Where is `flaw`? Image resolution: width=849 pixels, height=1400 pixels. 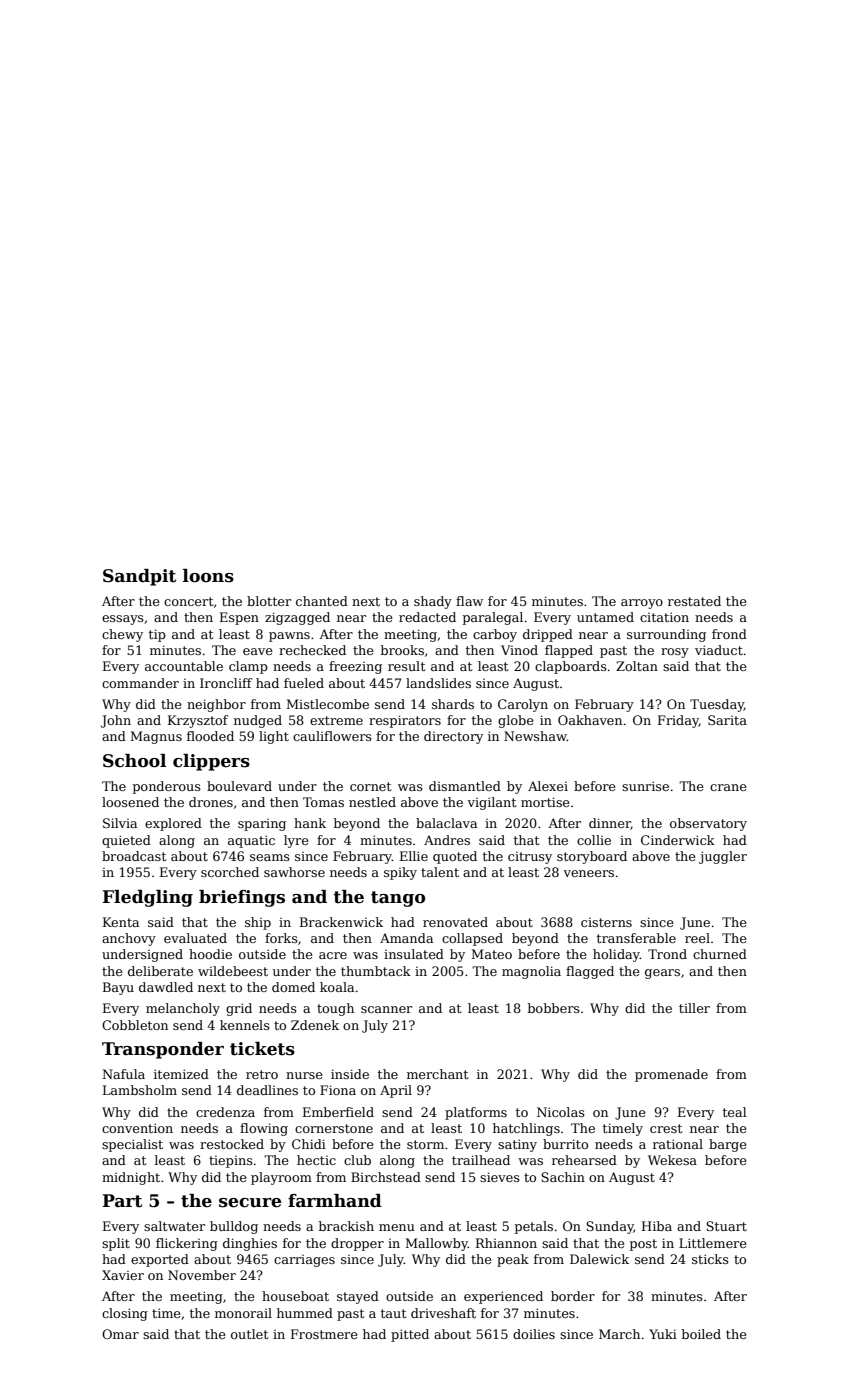 flaw is located at coordinates (469, 601).
